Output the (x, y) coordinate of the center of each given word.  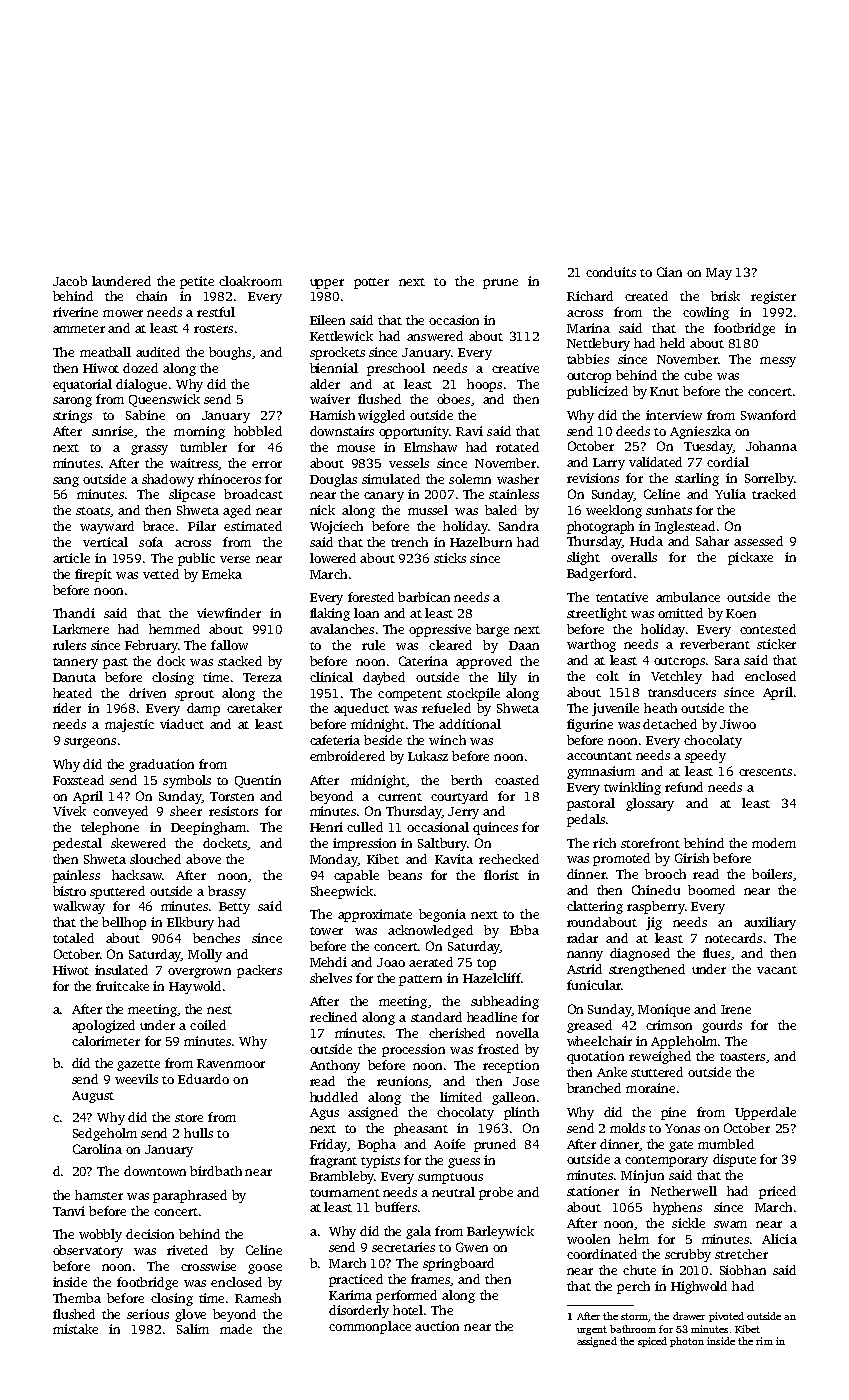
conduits (611, 272)
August (93, 1097)
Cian (669, 272)
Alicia (779, 1239)
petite (197, 282)
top (486, 964)
